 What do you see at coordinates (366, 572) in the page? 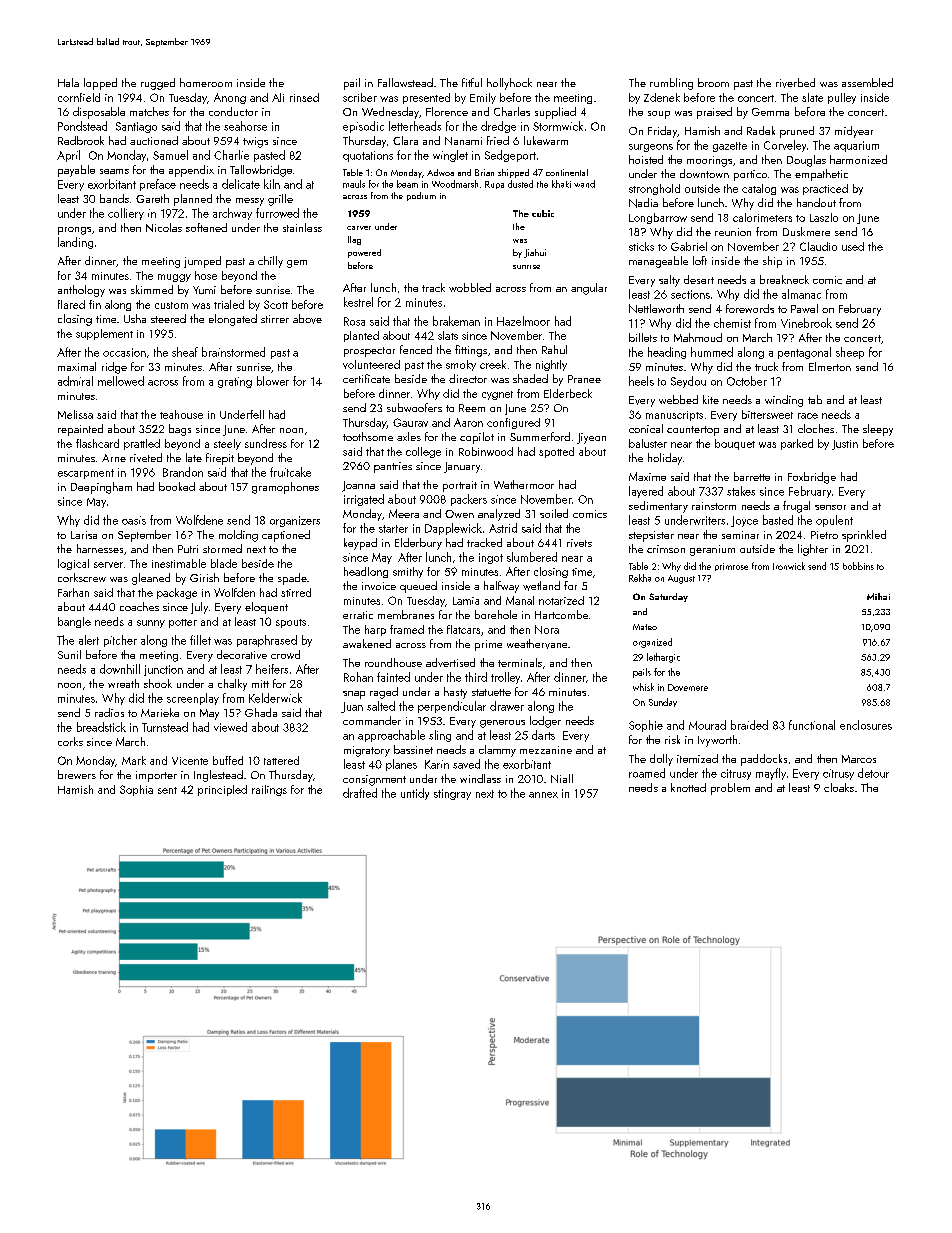
I see `headlong` at bounding box center [366, 572].
